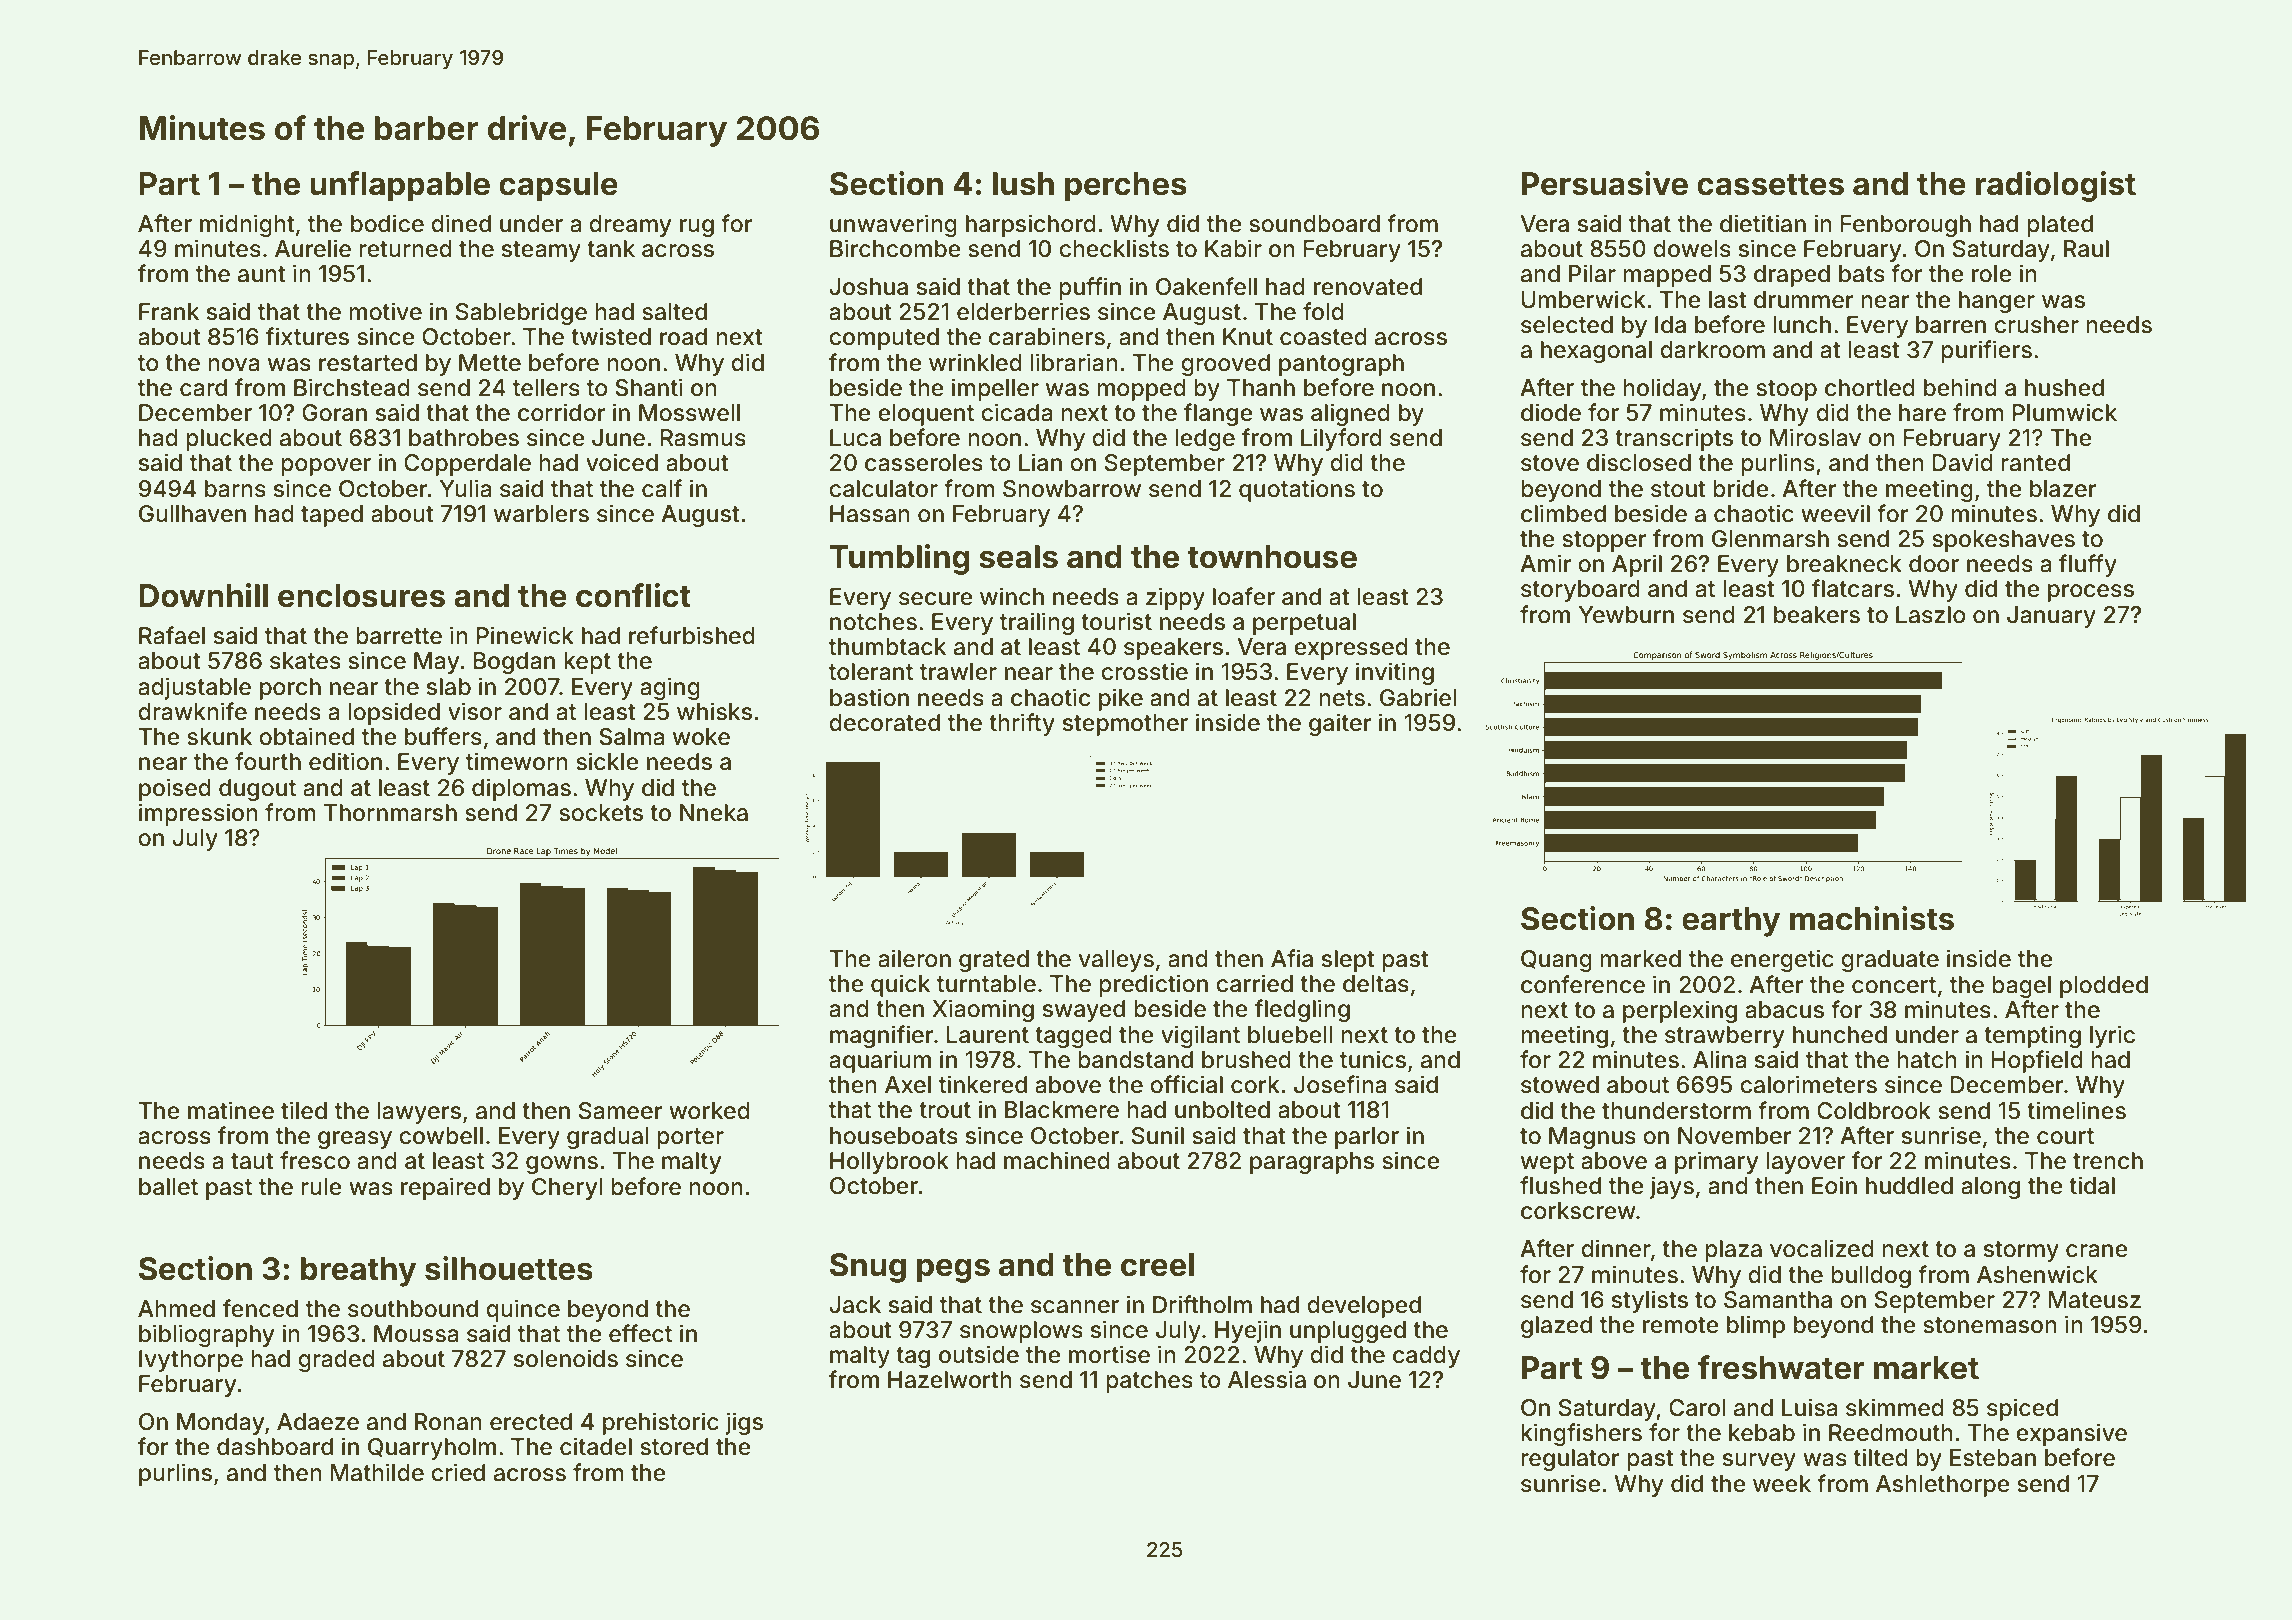 The height and width of the screenshot is (1620, 2292). What do you see at coordinates (1770, 185) in the screenshot?
I see `cassettes` at bounding box center [1770, 185].
